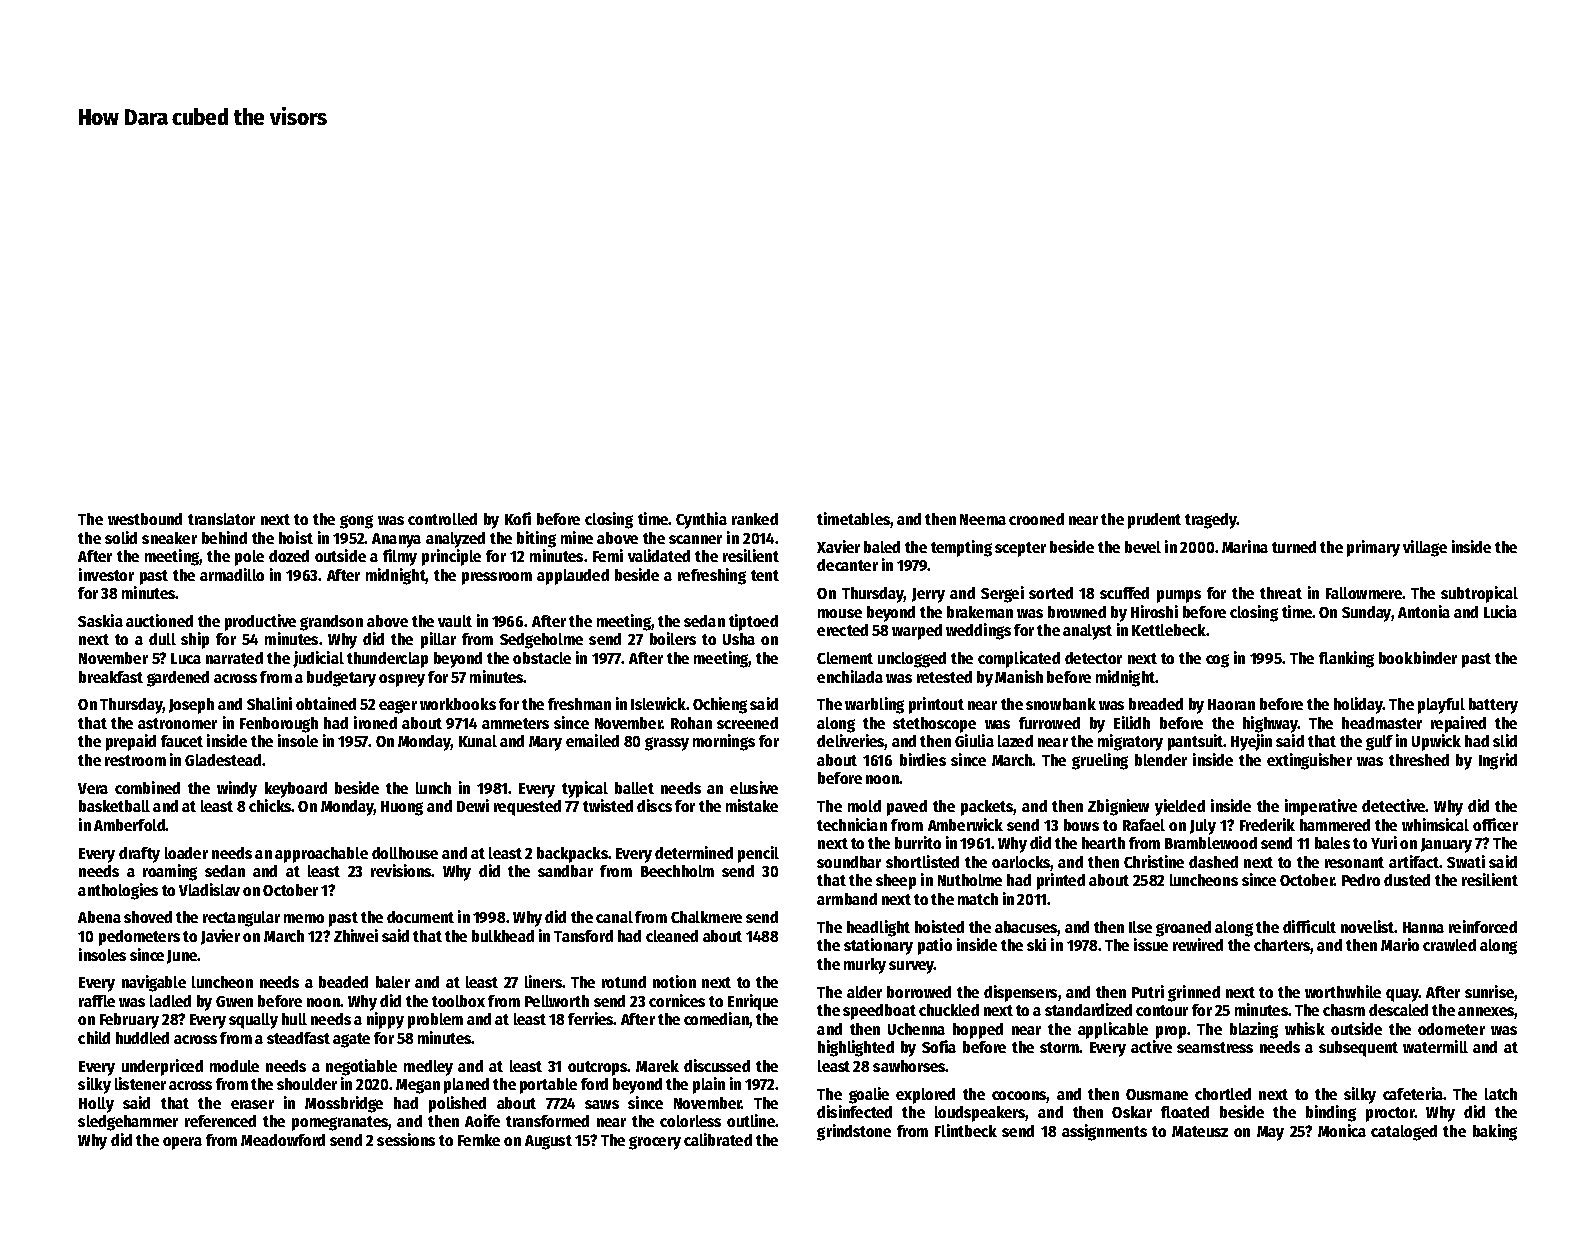 The width and height of the screenshot is (1596, 1233). What do you see at coordinates (221, 519) in the screenshot?
I see `translator` at bounding box center [221, 519].
